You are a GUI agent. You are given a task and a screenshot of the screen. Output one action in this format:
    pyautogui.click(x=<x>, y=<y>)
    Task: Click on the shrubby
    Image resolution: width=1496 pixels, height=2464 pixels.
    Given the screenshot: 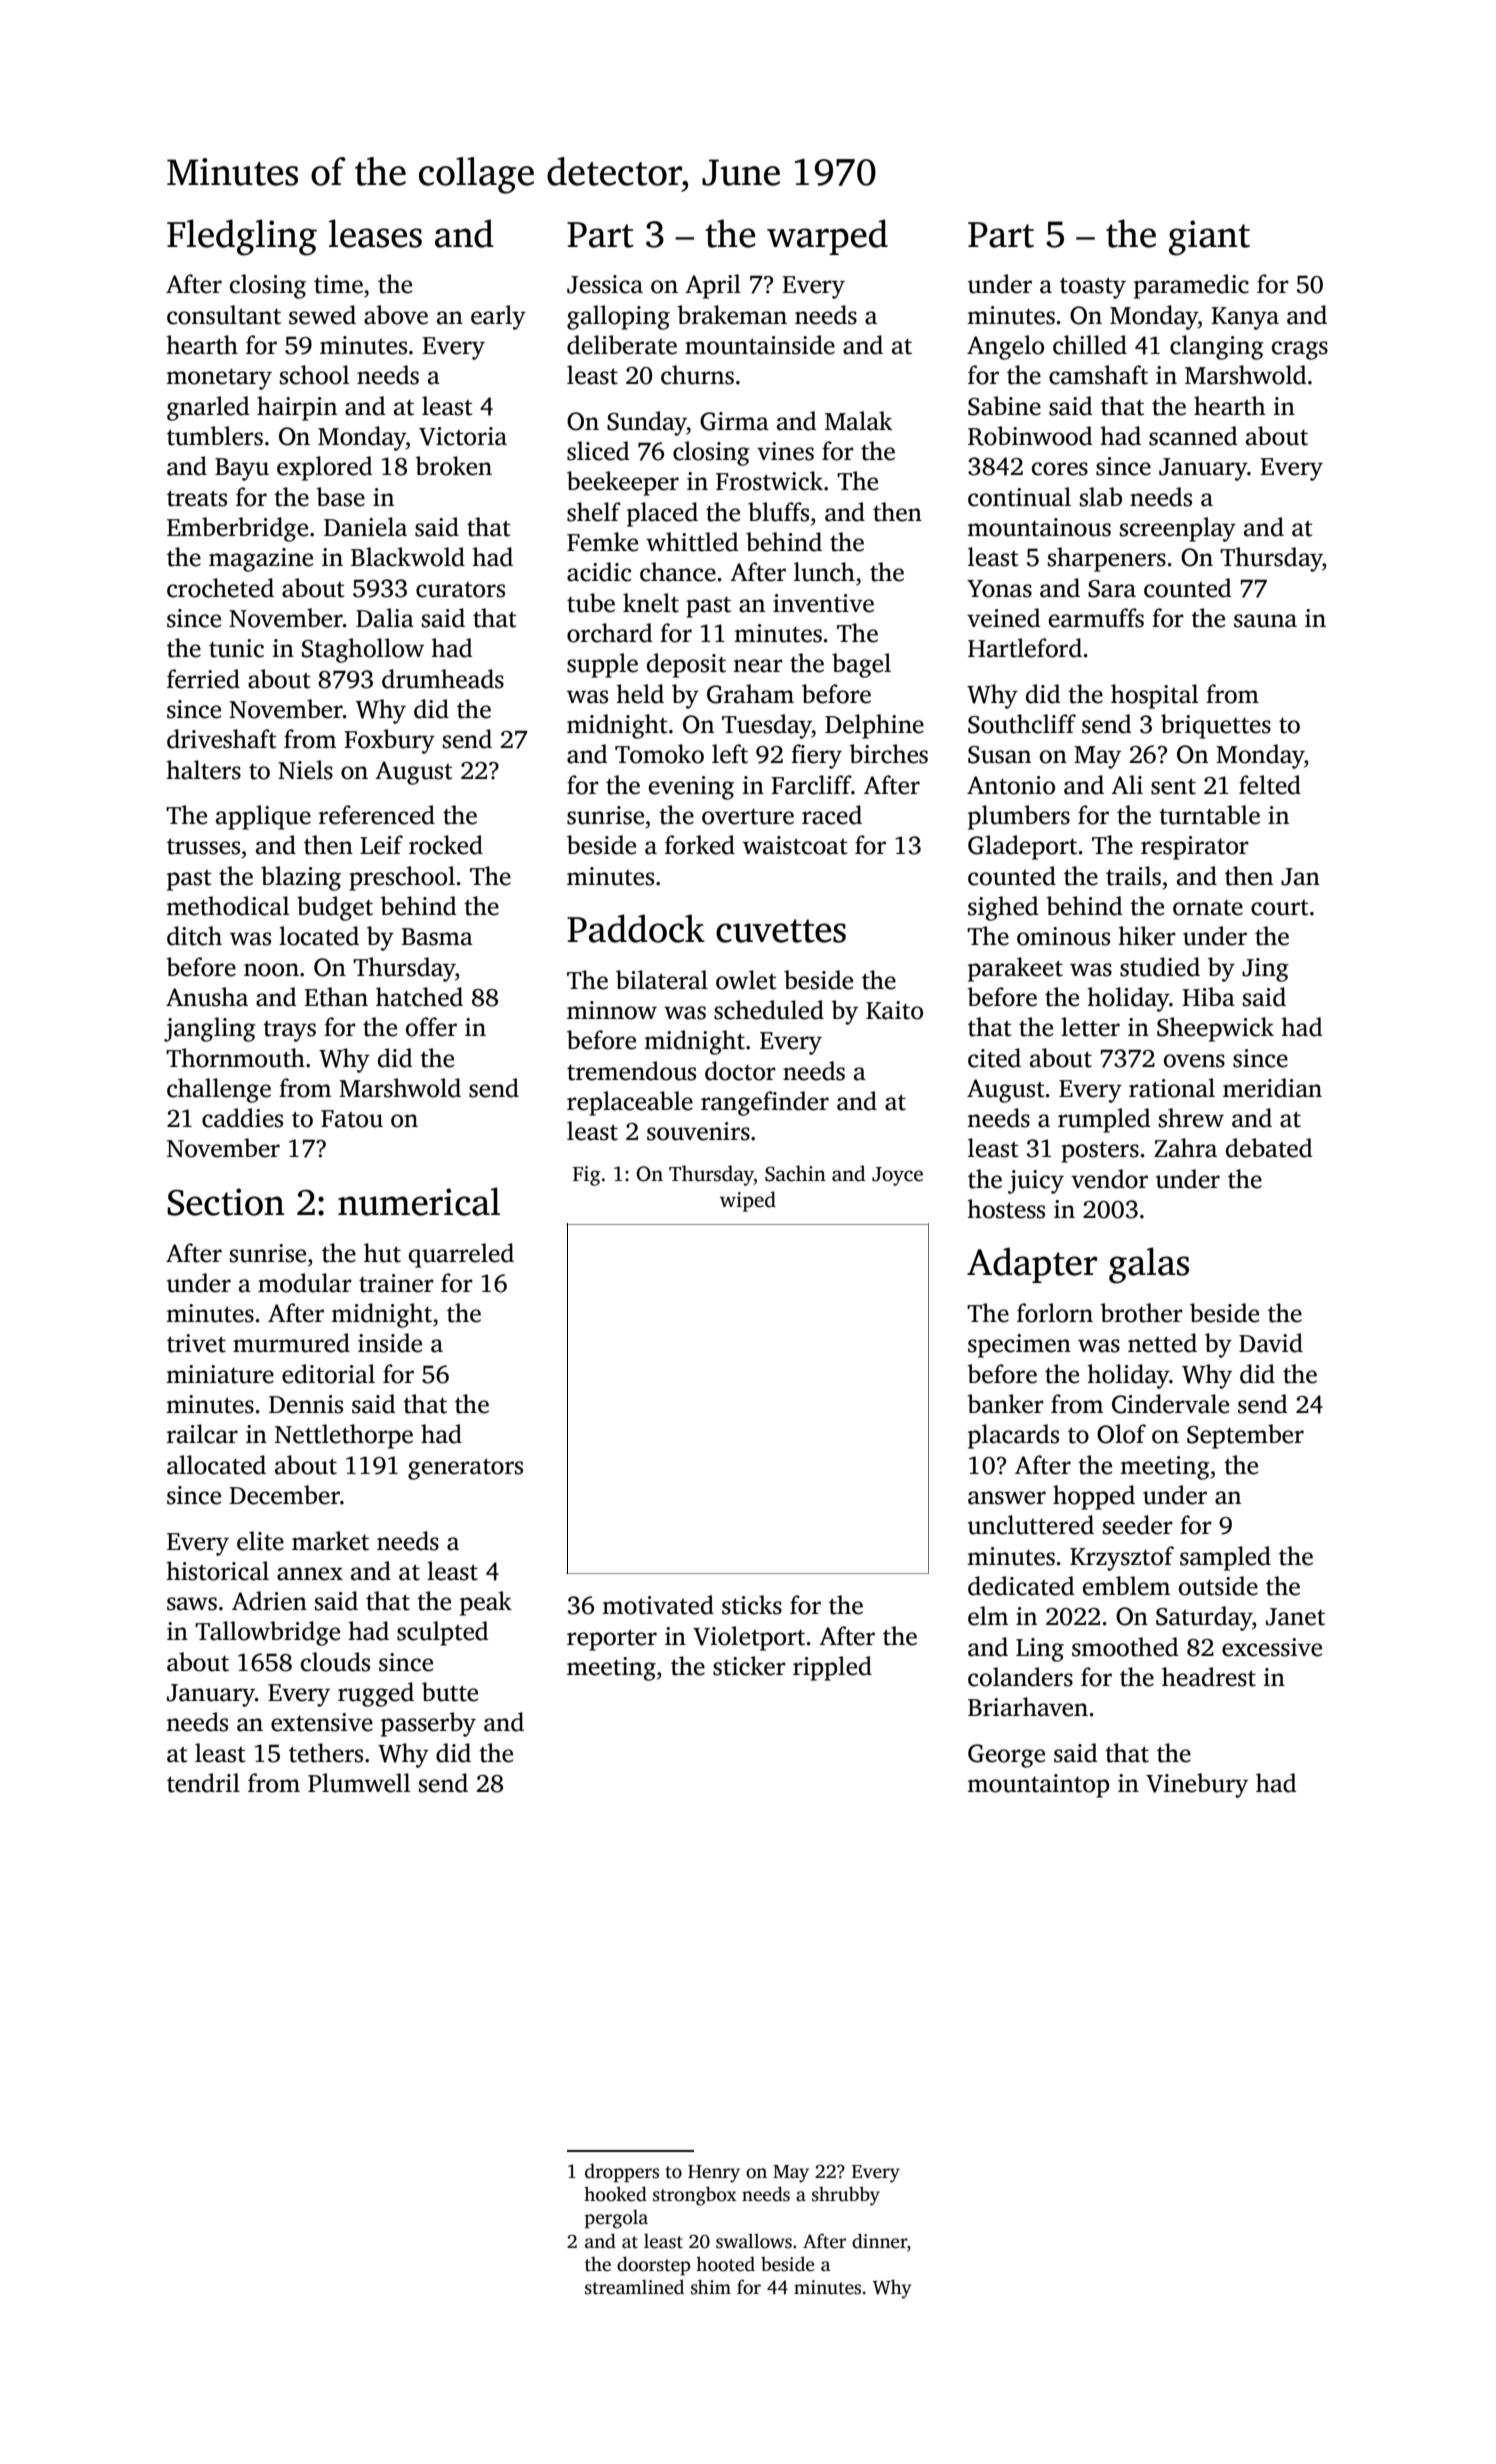 What is the action you would take?
    pyautogui.click(x=846, y=2196)
